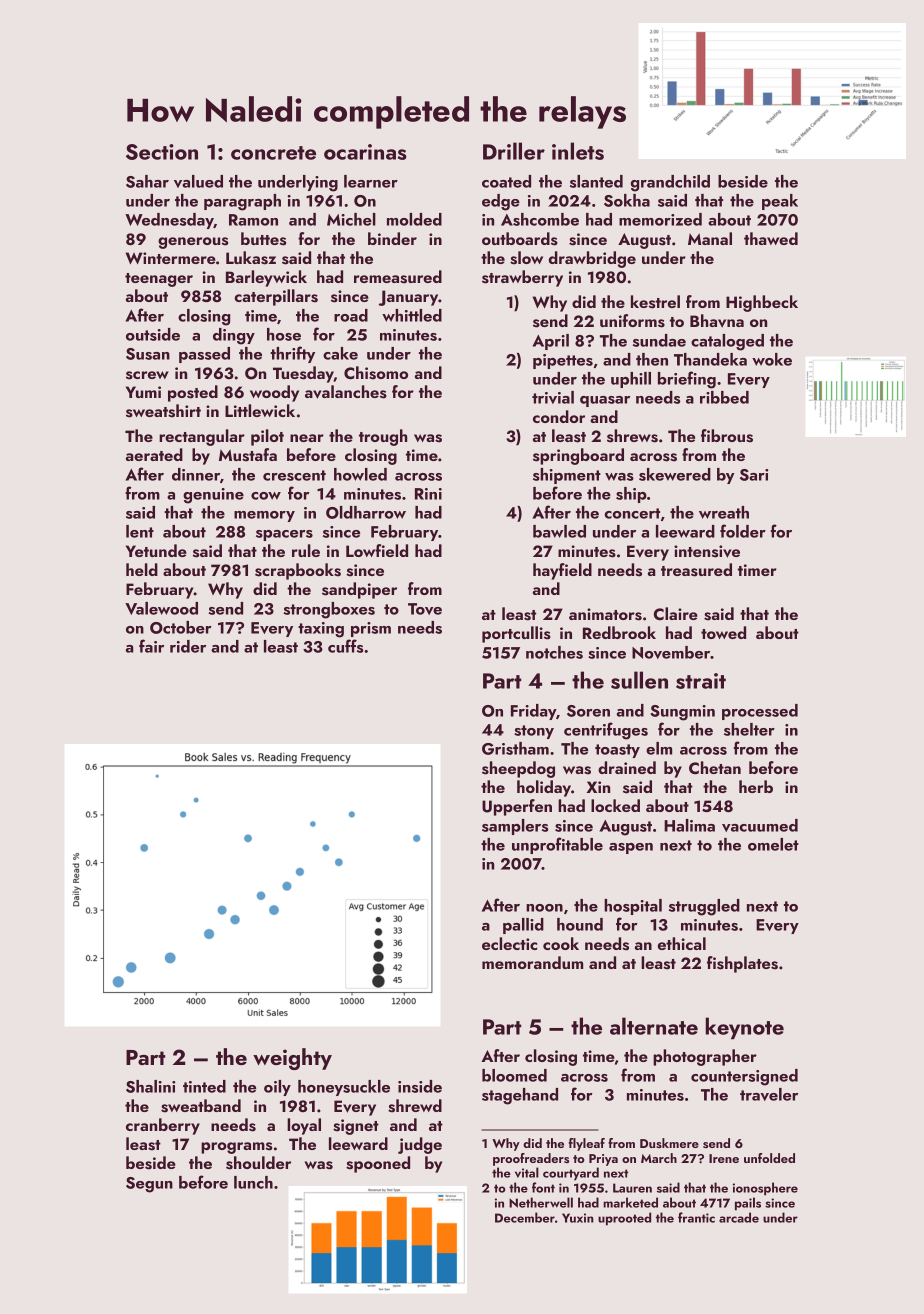 The width and height of the page is (924, 1314). I want to click on cuffs, so click(345, 646).
